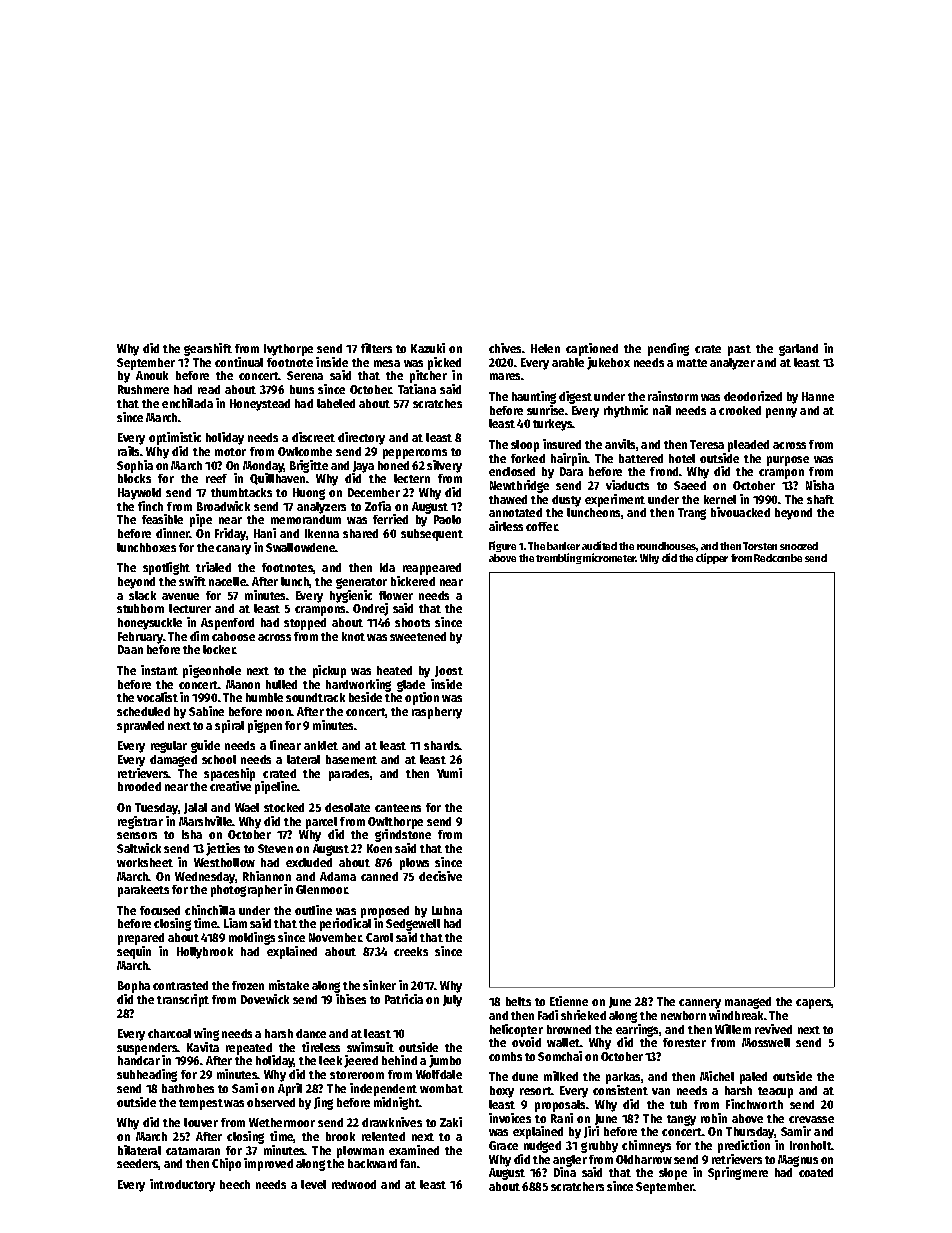 The height and width of the screenshot is (1233, 952). What do you see at coordinates (553, 425) in the screenshot?
I see `turkeys` at bounding box center [553, 425].
